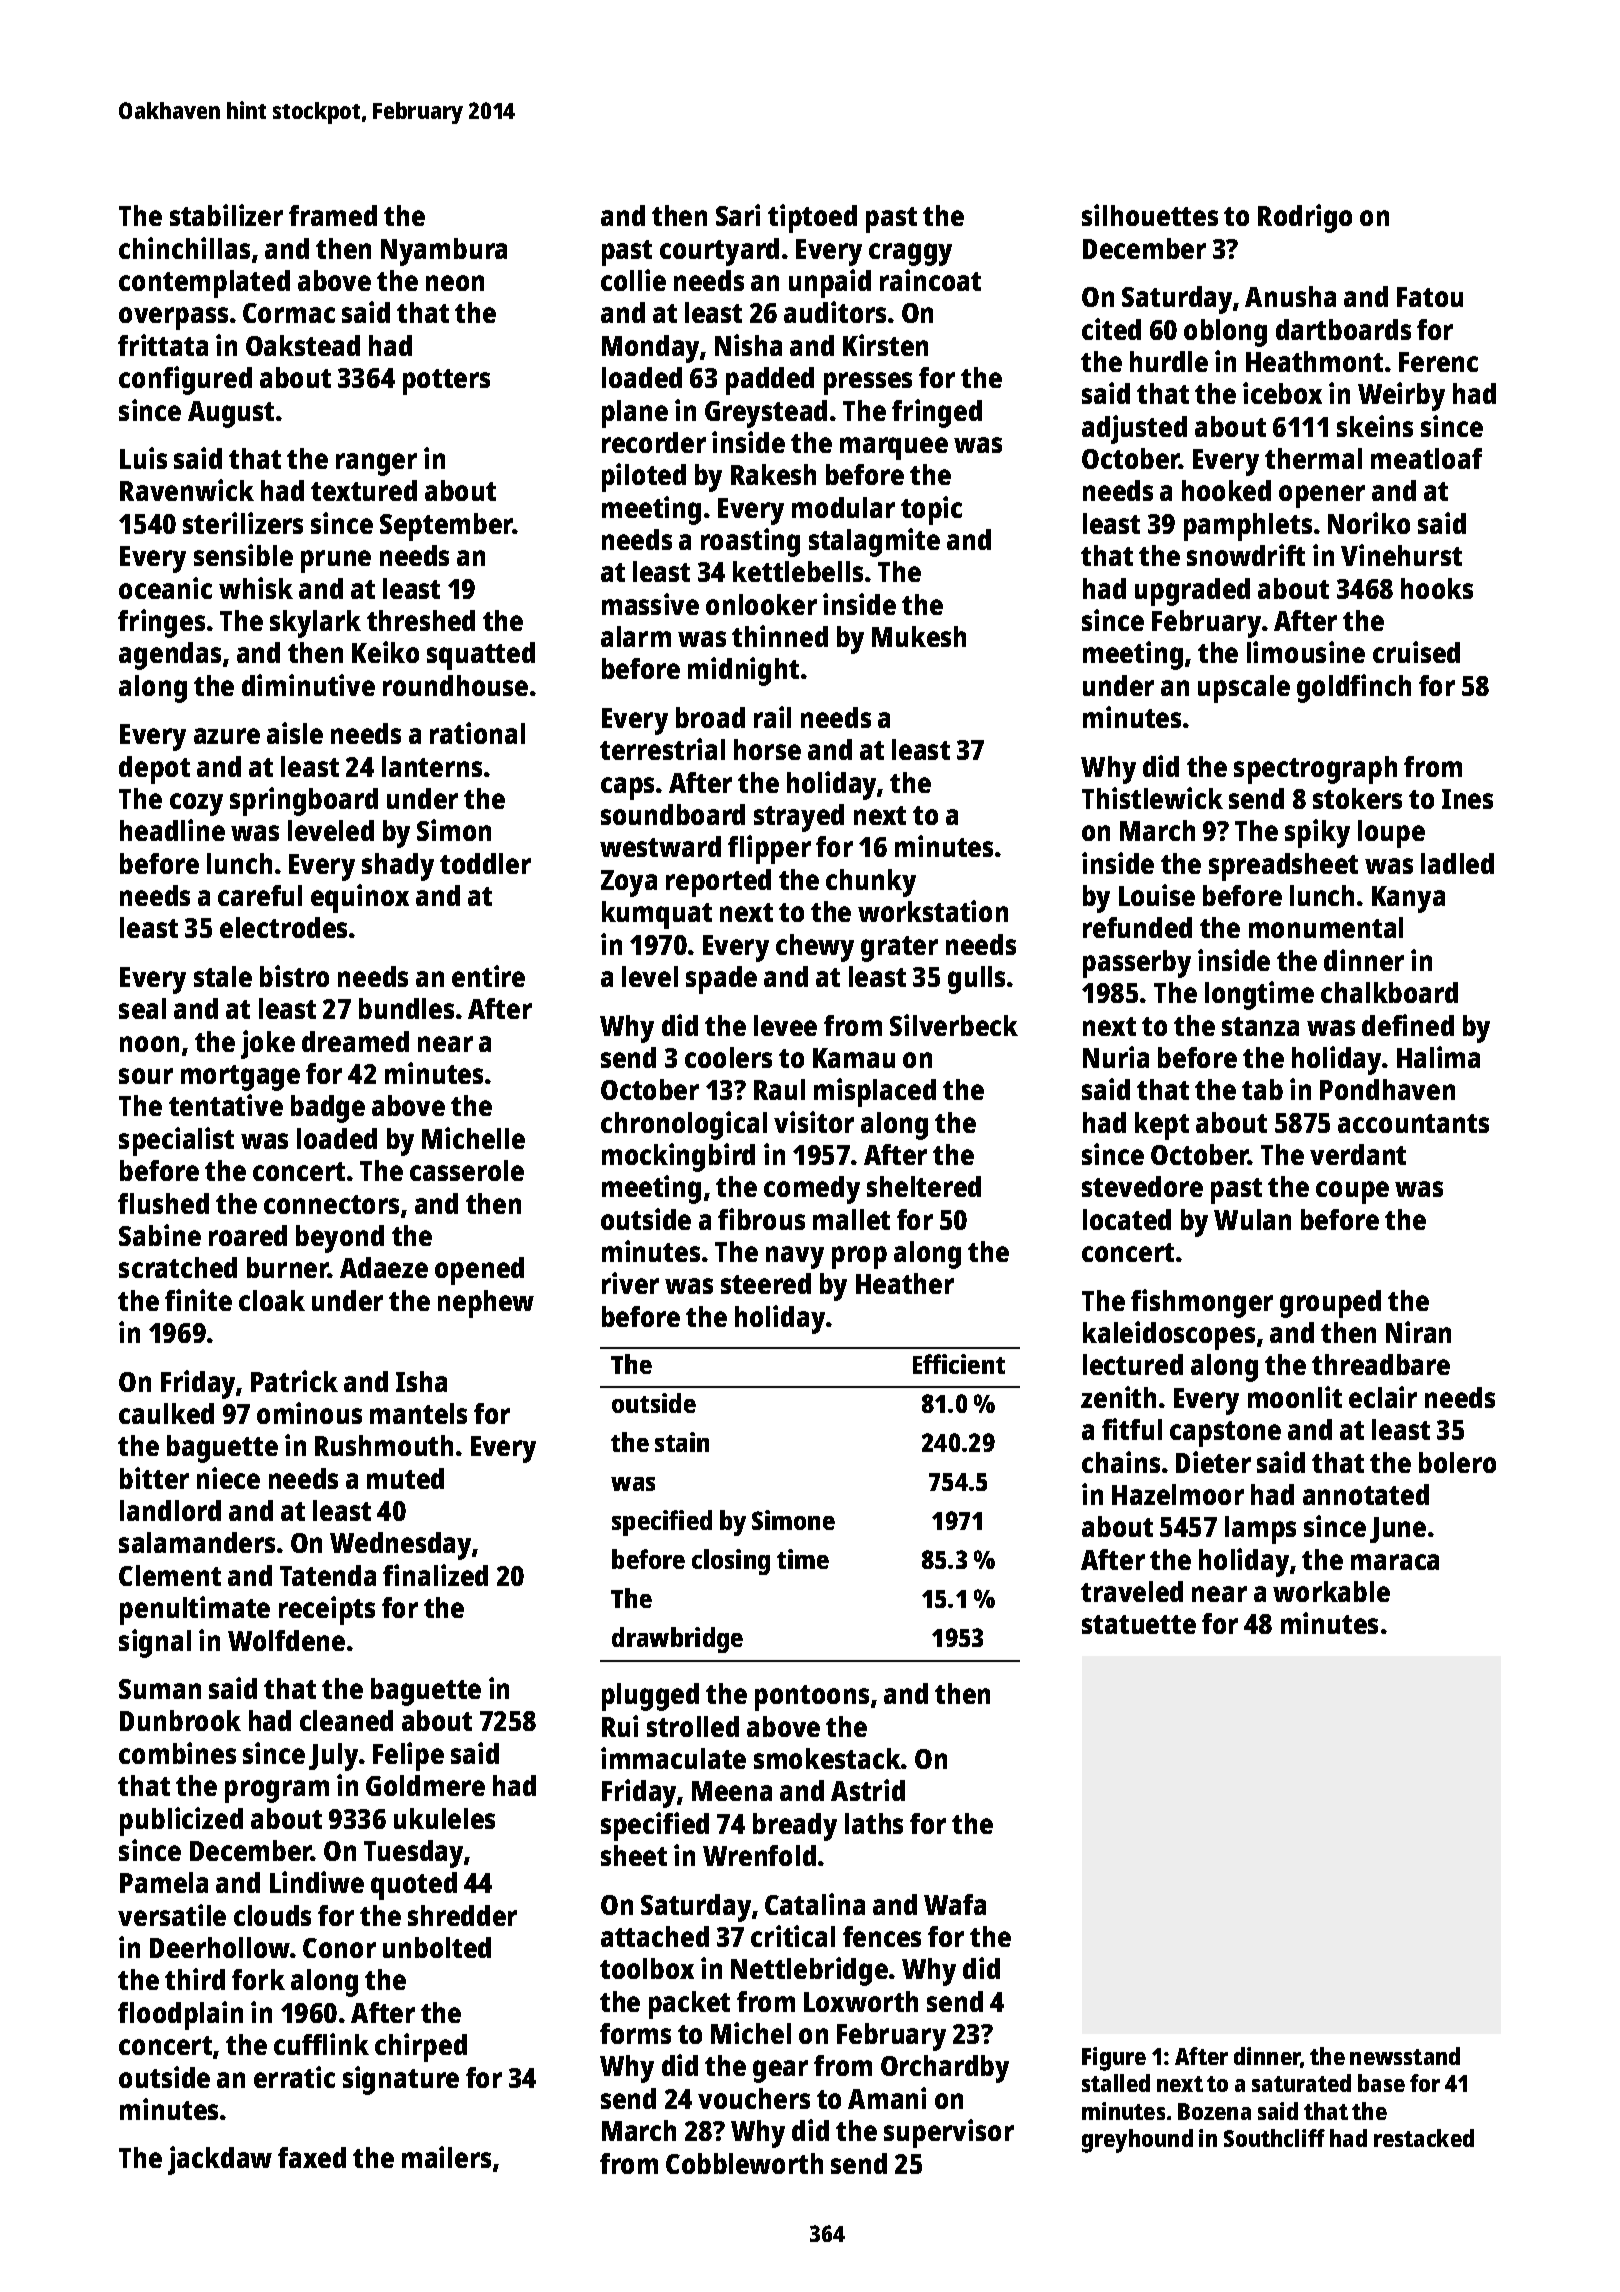  I want to click on July, so click(333, 1757).
